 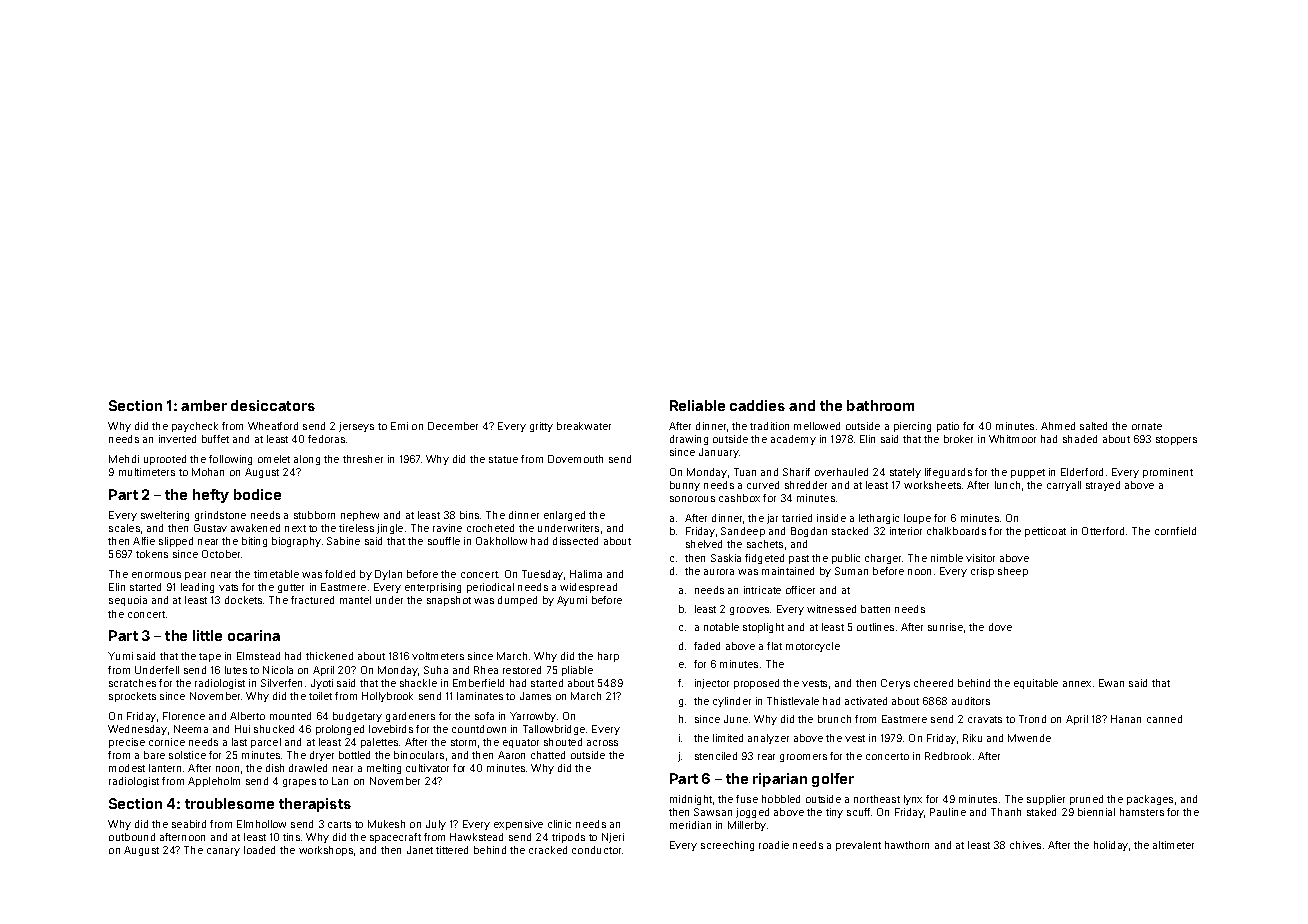 I want to click on caddies, so click(x=757, y=405).
